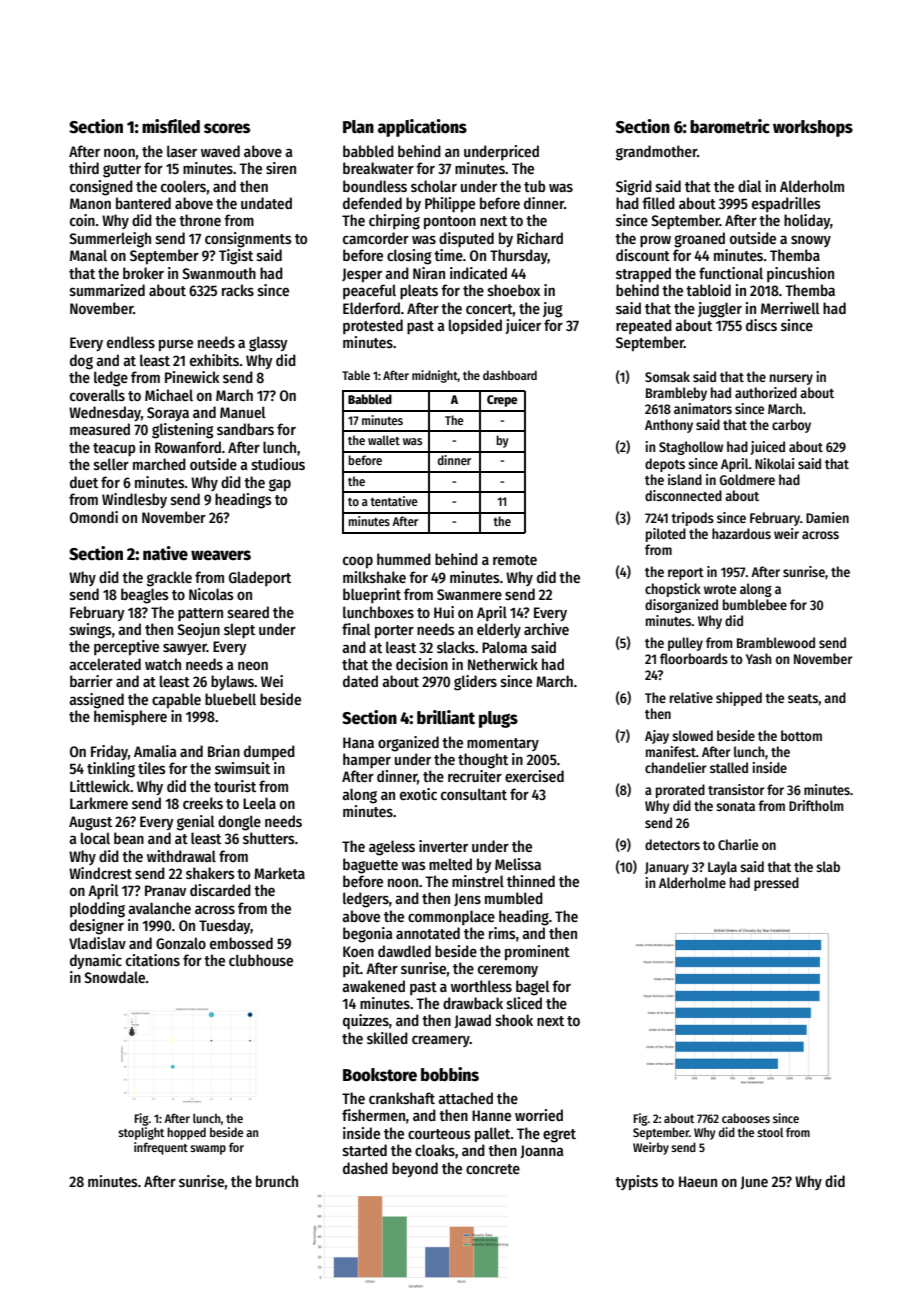  What do you see at coordinates (182, 151) in the page?
I see `laser` at bounding box center [182, 151].
